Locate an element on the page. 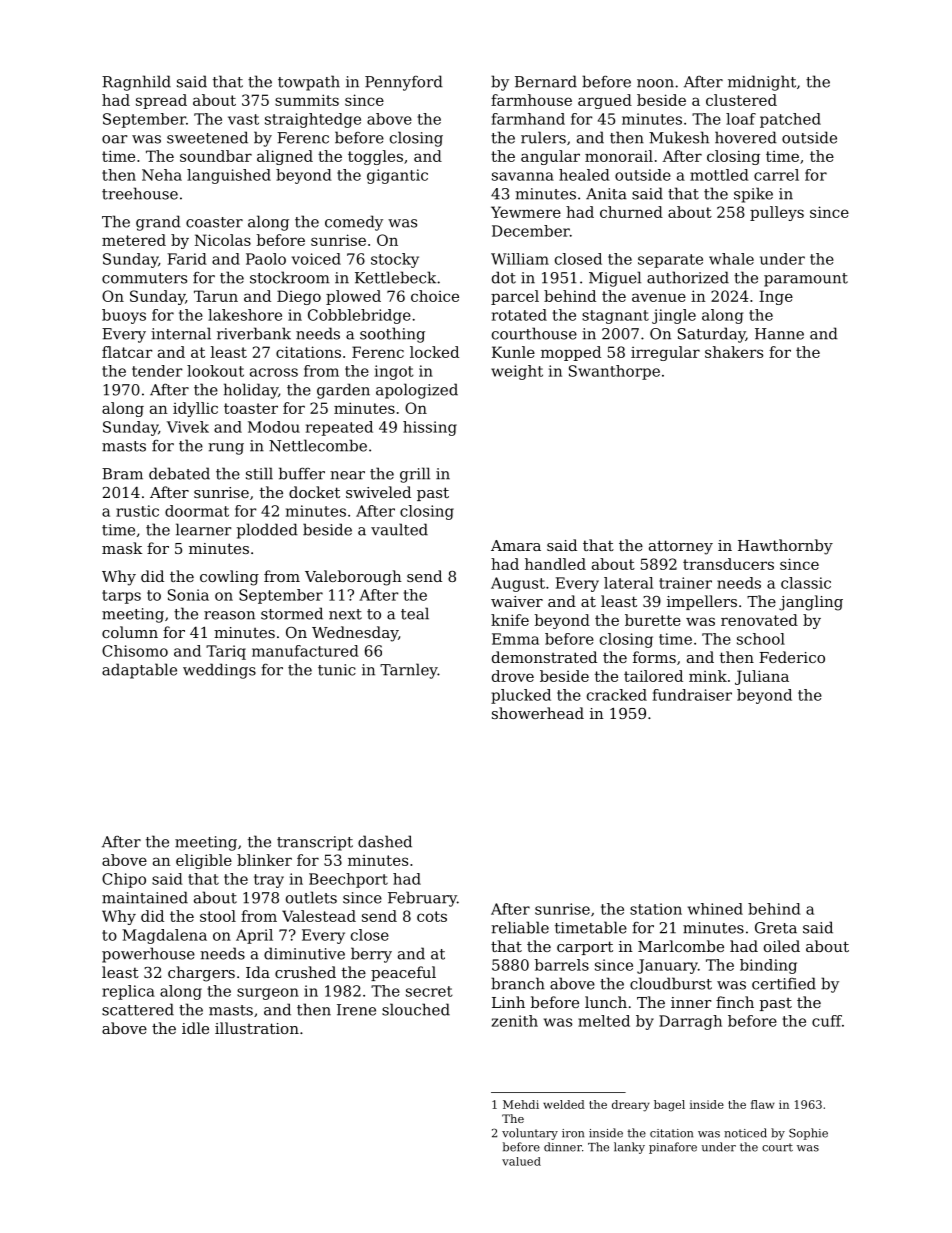 This document has height=1233, width=952. Greta is located at coordinates (776, 928).
